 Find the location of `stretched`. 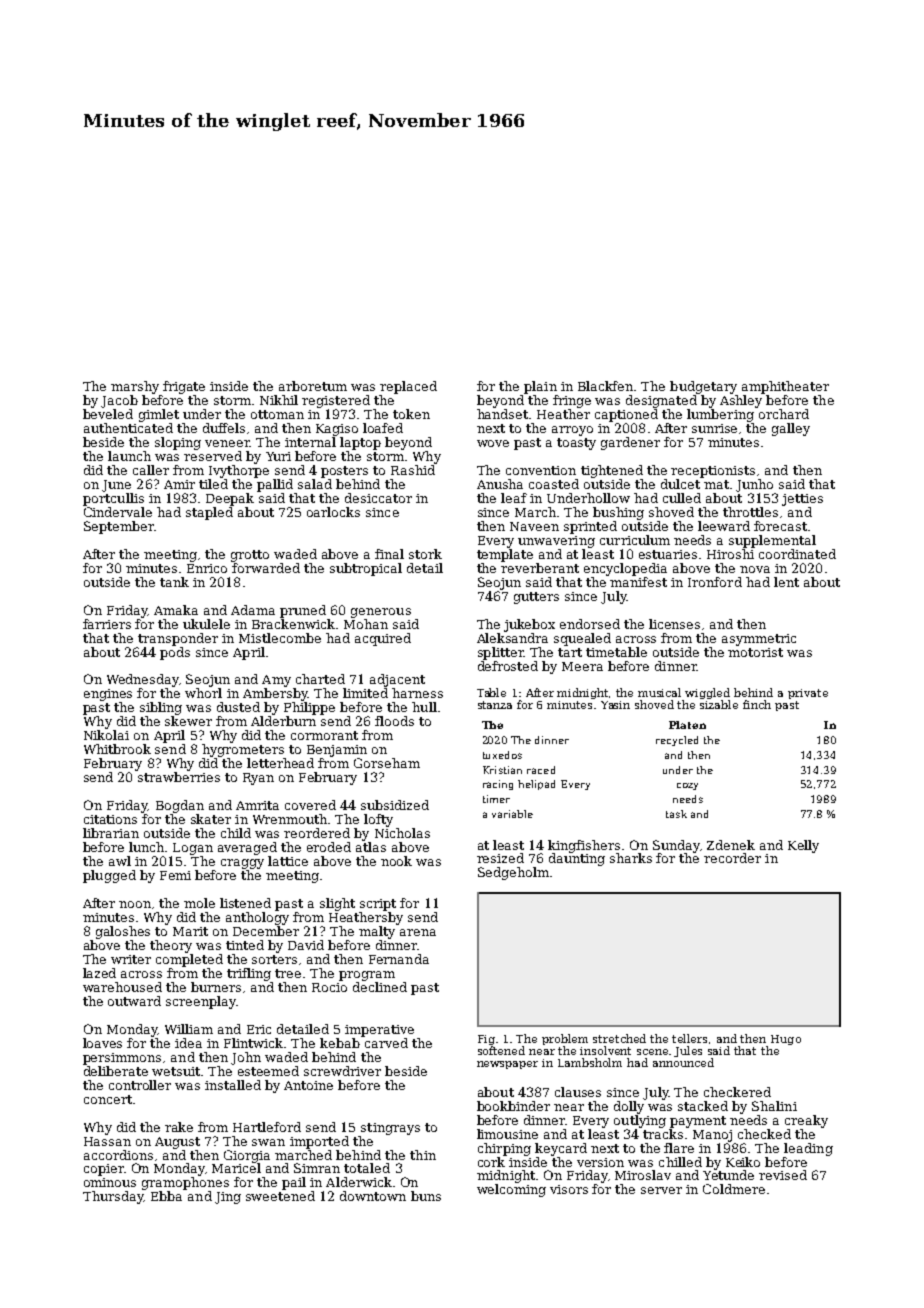

stretched is located at coordinates (619, 1038).
